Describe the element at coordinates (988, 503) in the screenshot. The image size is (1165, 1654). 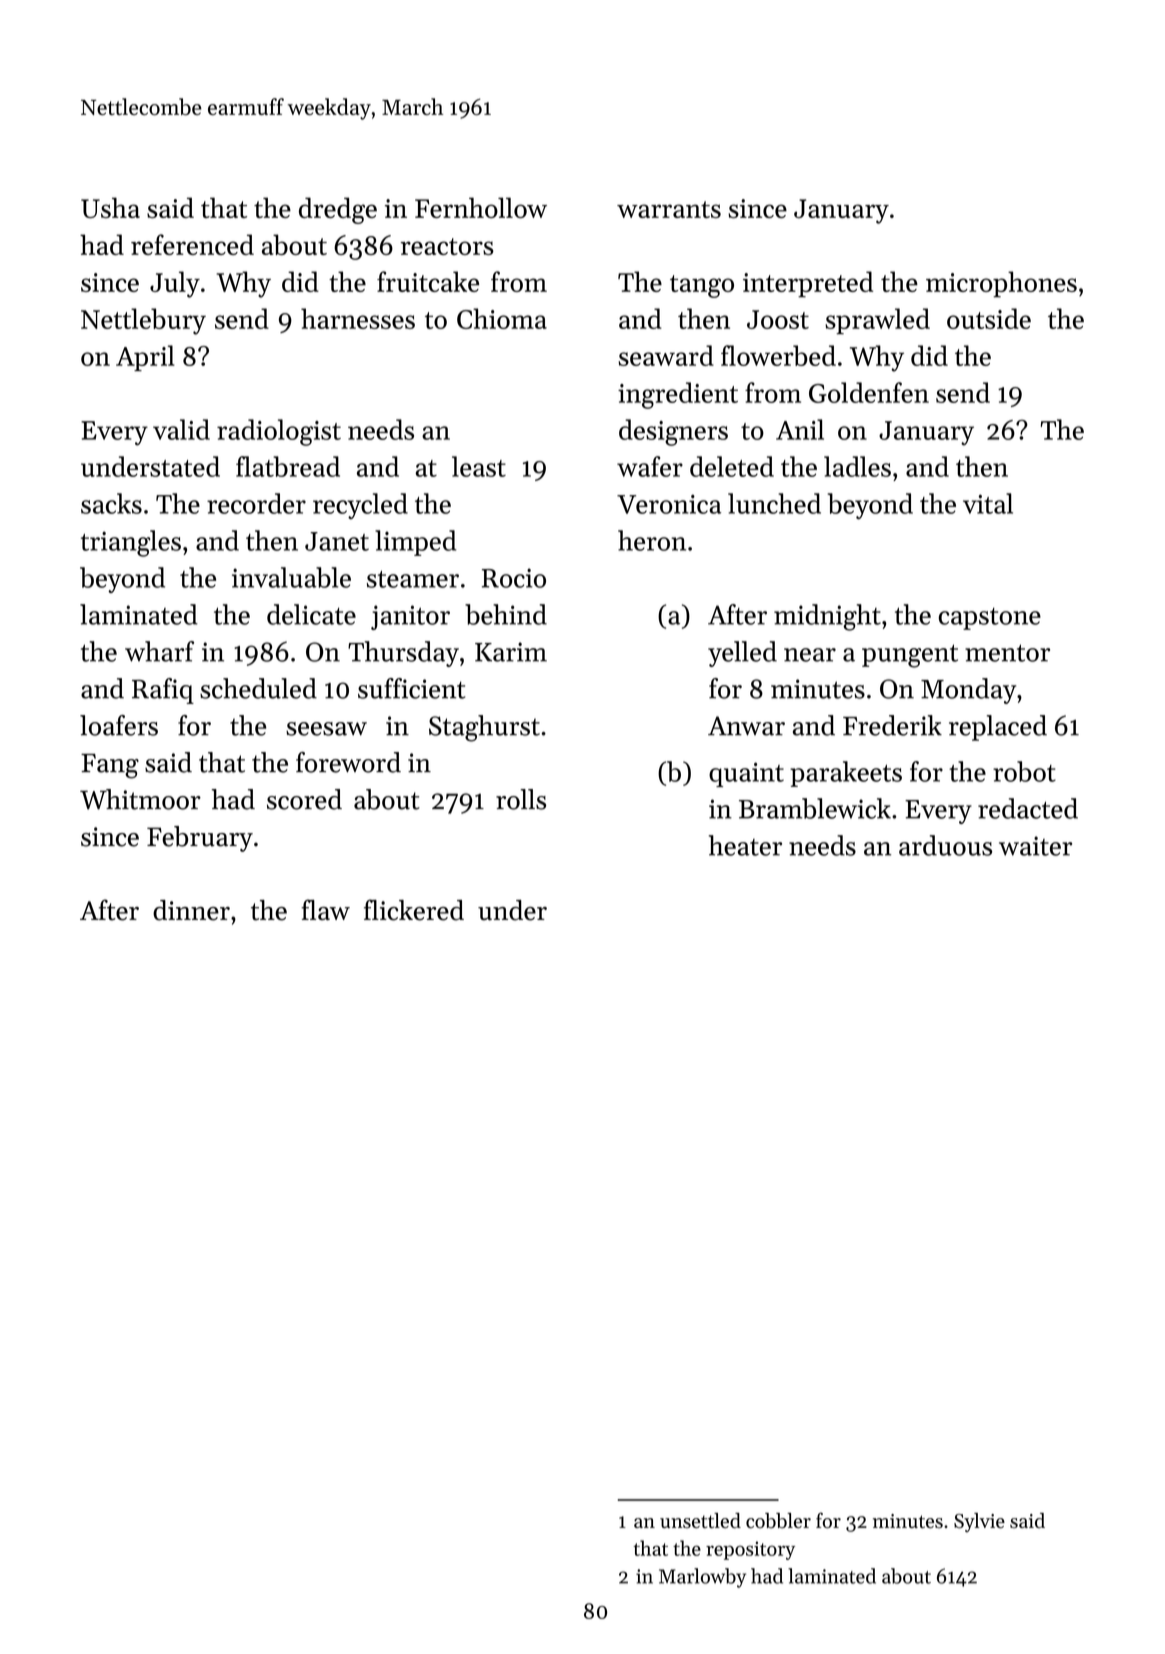
I see `vital` at that location.
